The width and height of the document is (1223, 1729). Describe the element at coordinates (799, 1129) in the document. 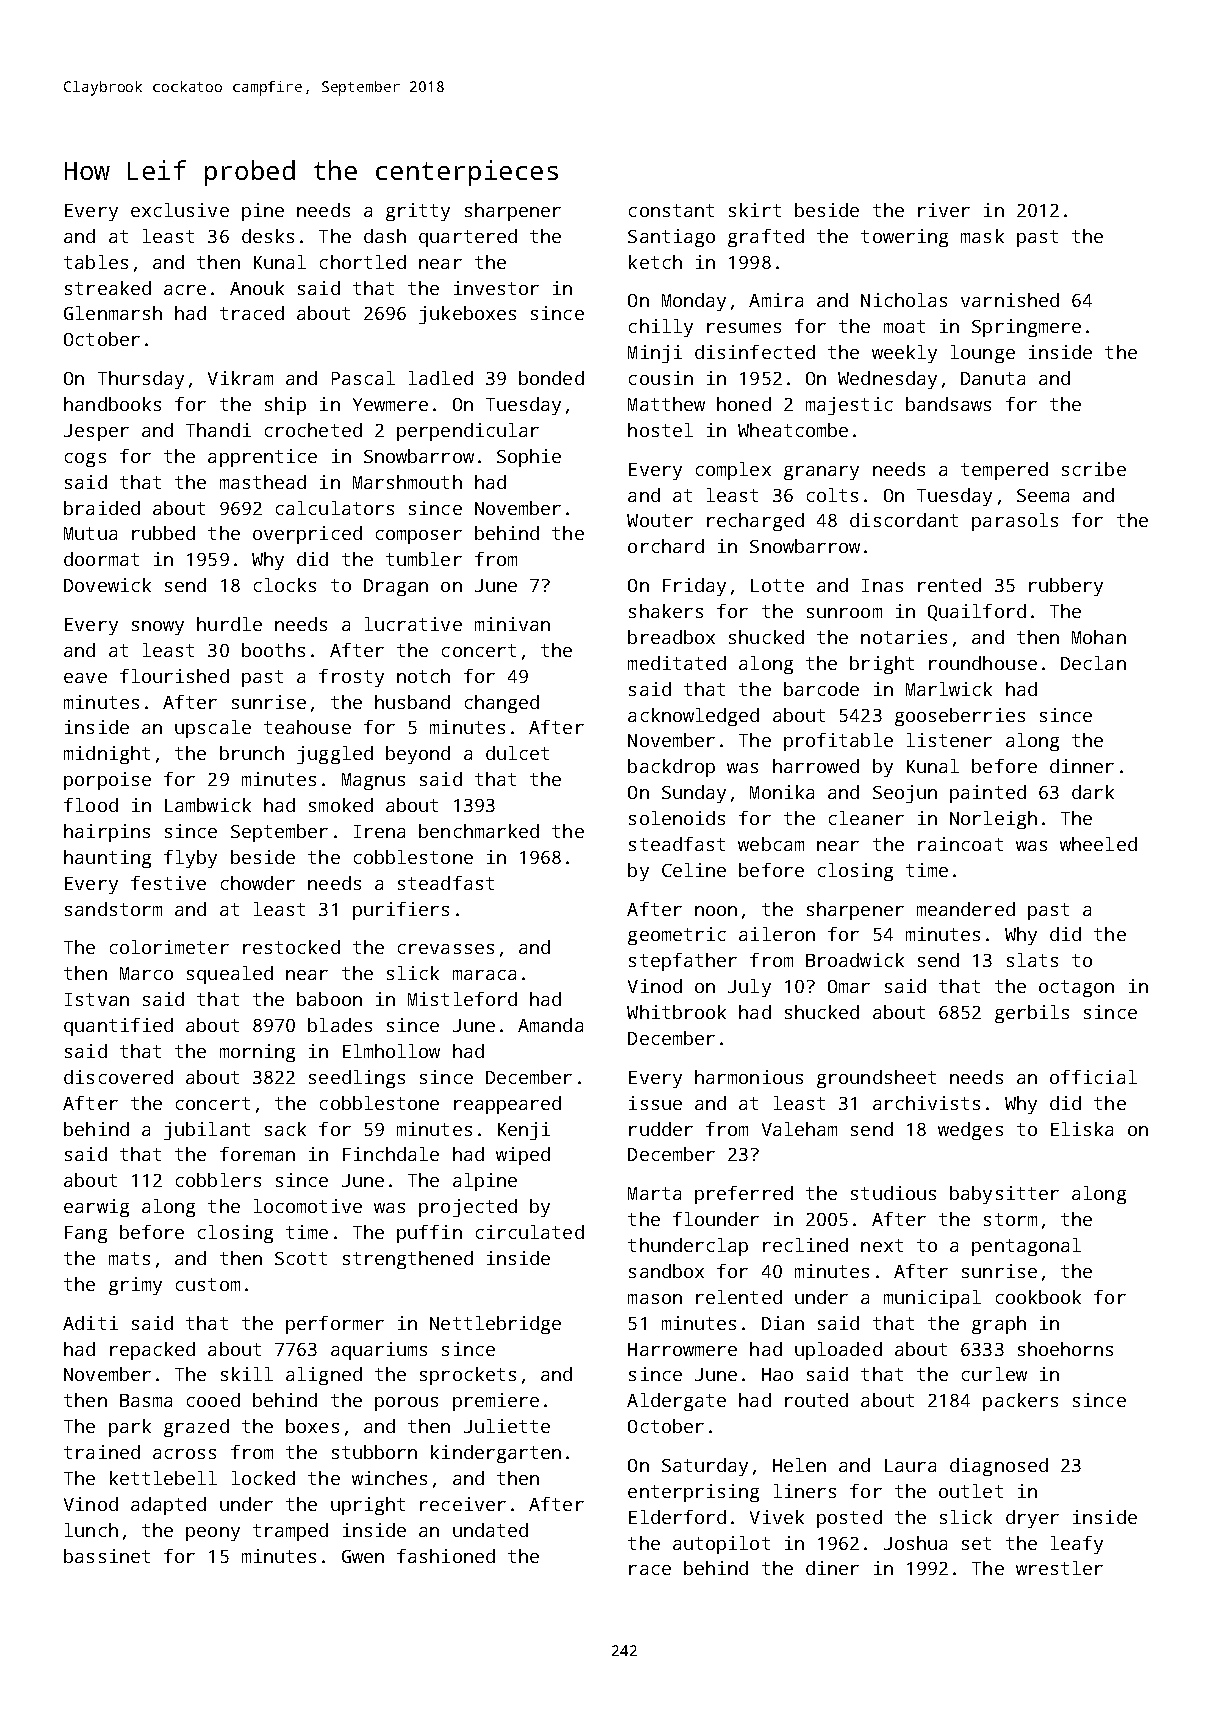

I see `Valeham` at that location.
